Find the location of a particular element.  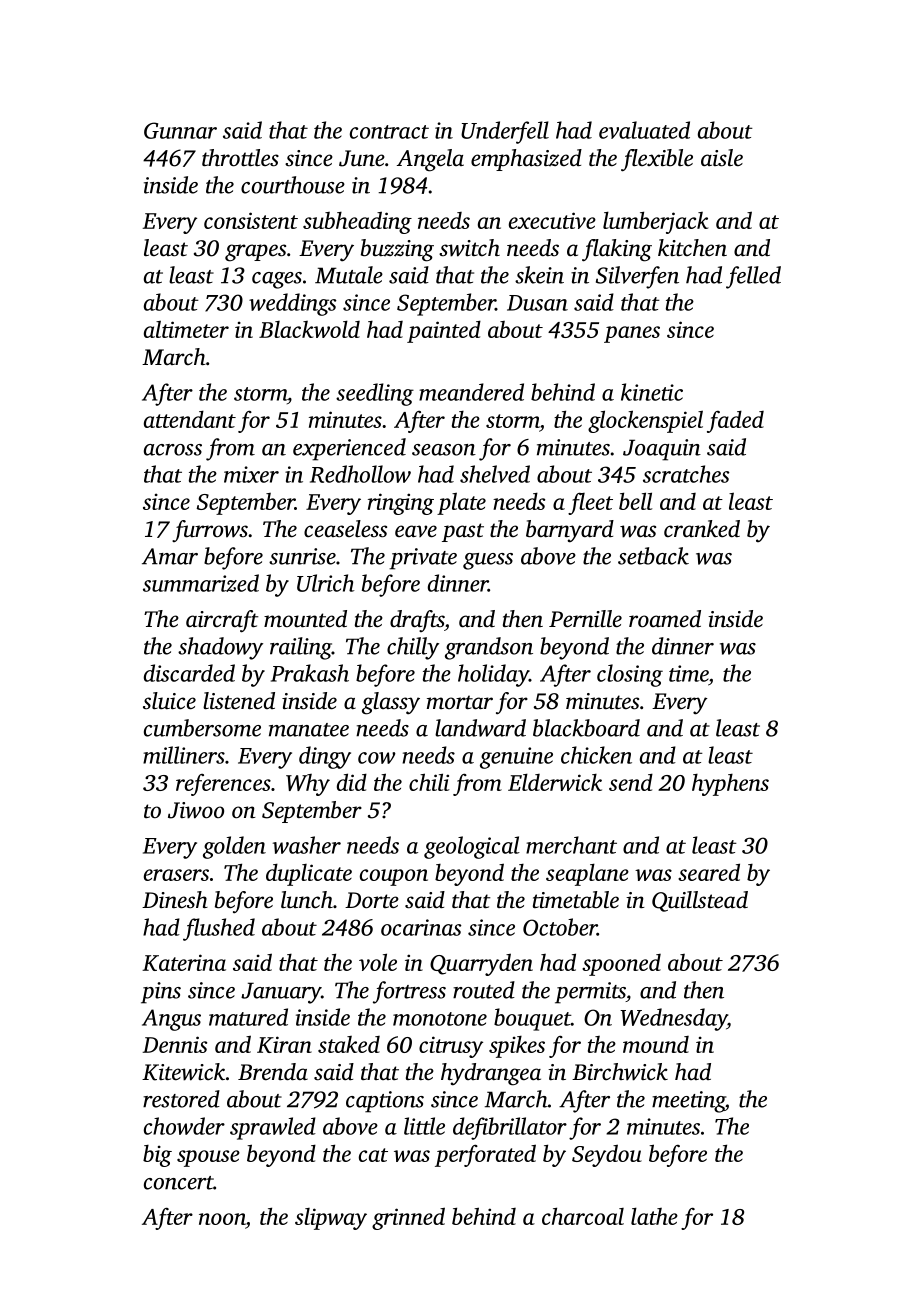

routed is located at coordinates (484, 990).
